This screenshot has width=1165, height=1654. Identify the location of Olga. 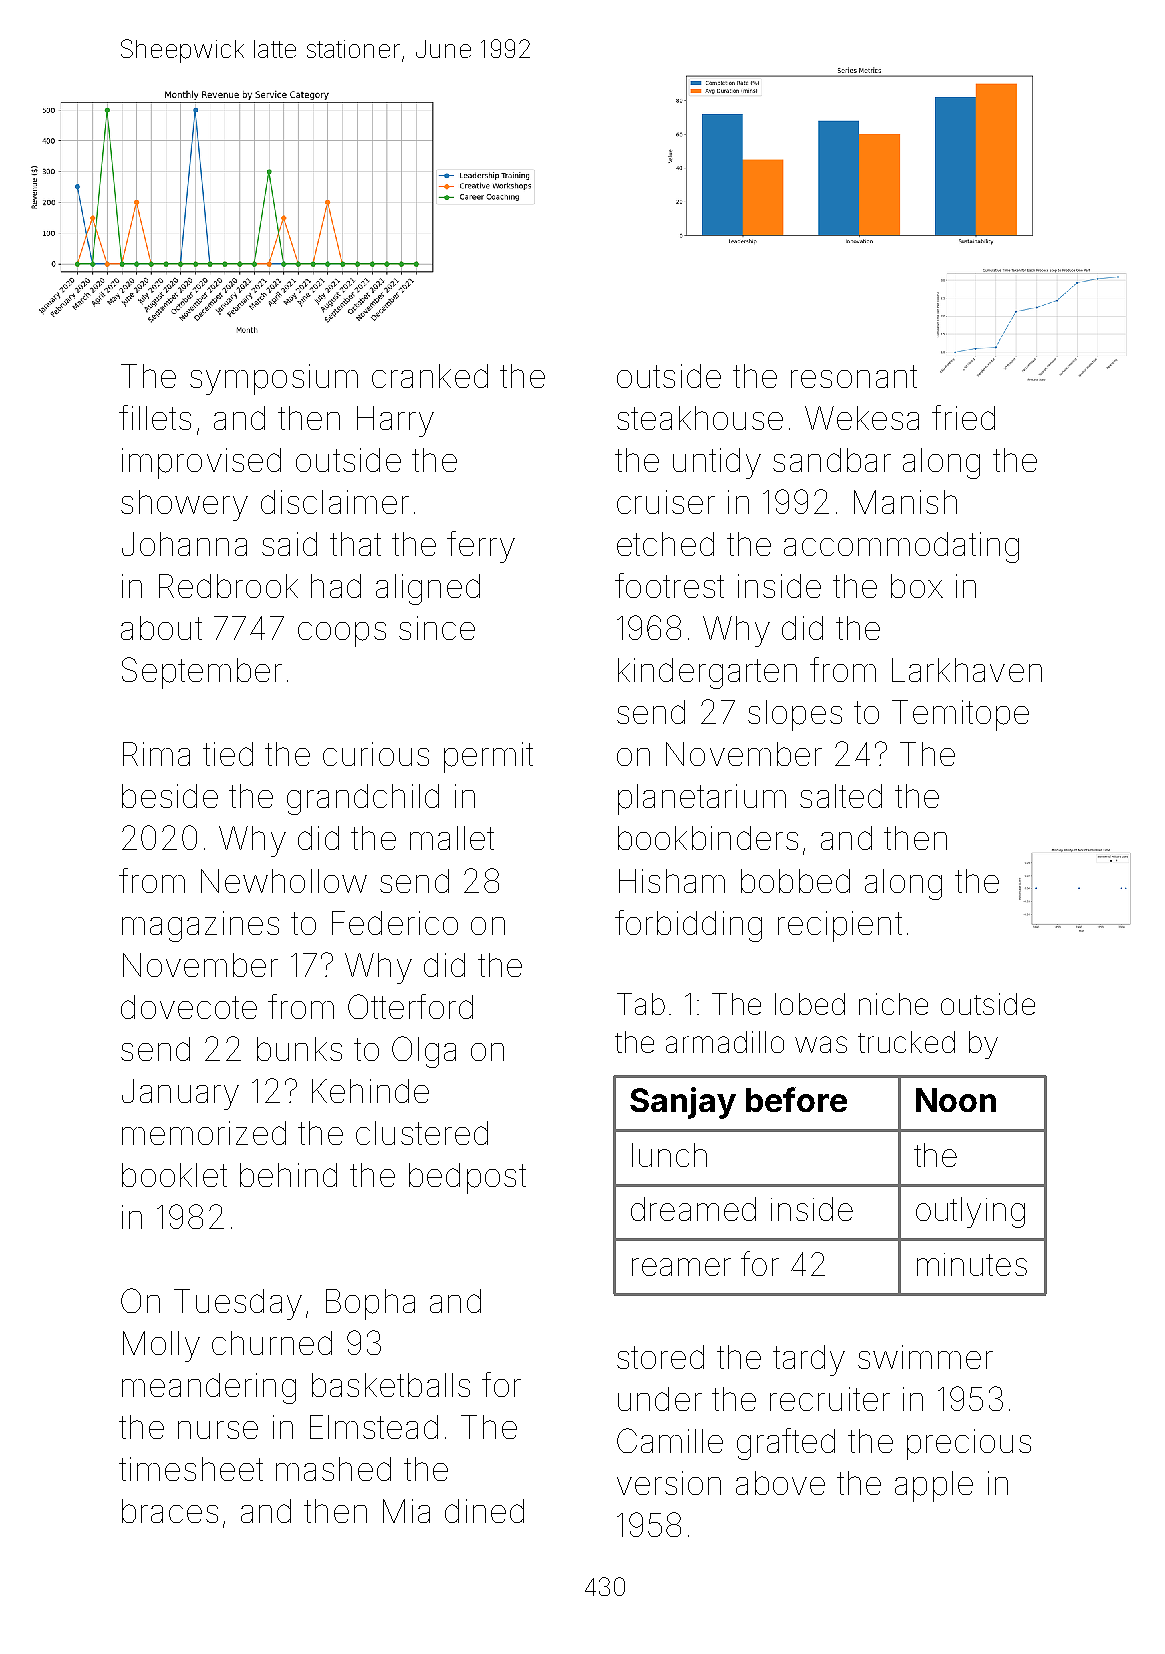
(424, 1052).
